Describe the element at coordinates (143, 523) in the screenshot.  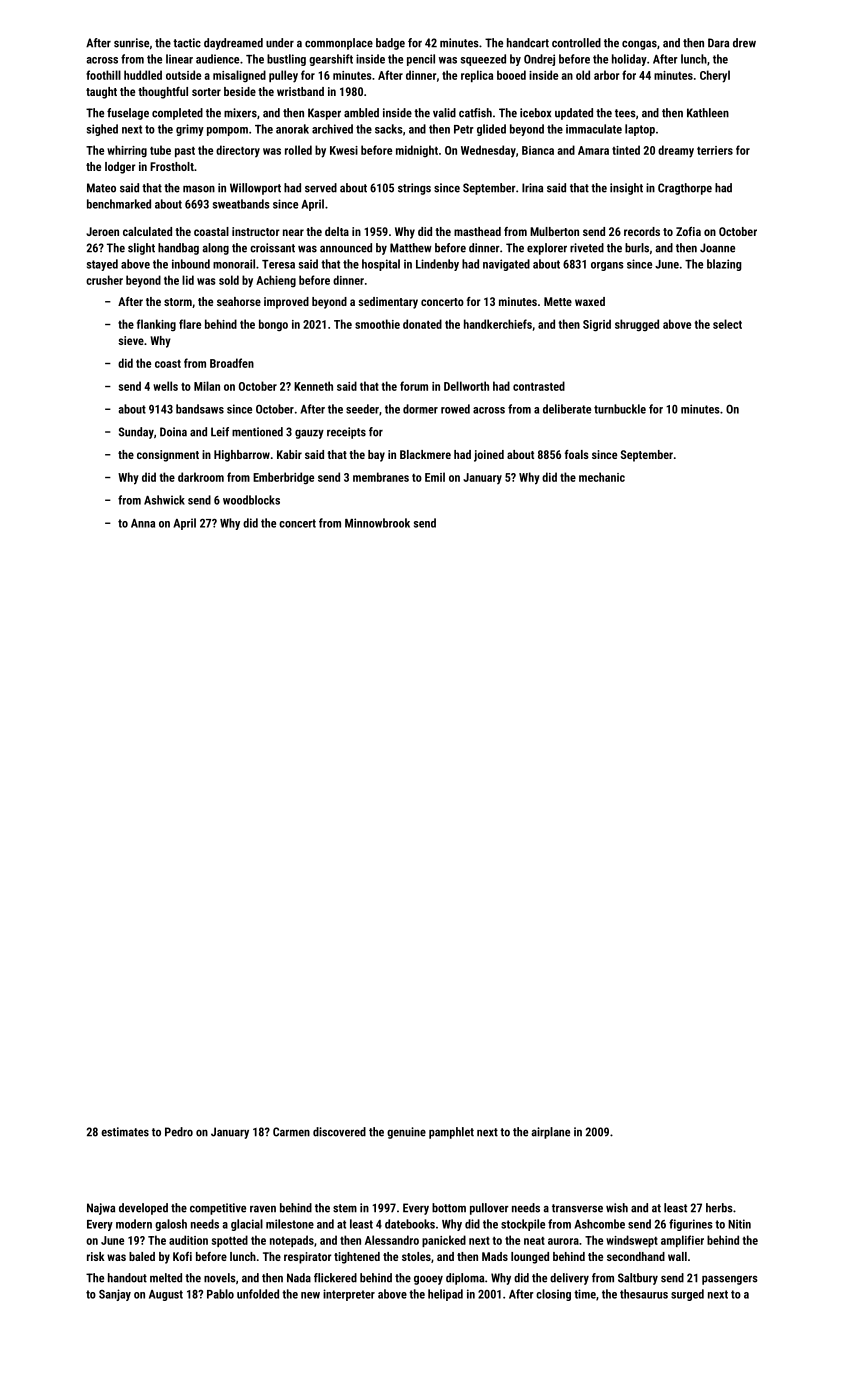
I see `Anna` at that location.
